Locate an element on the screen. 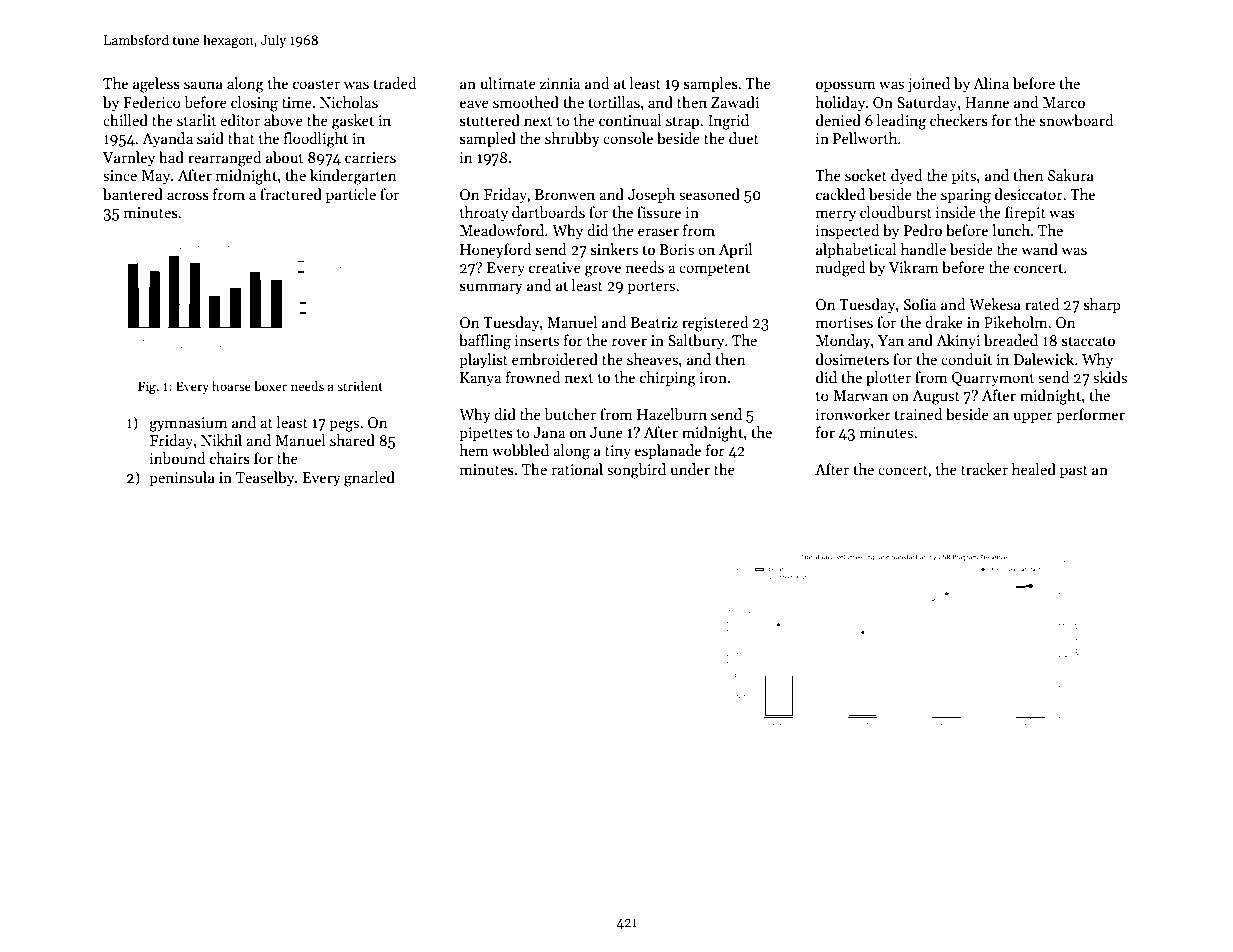 The height and width of the screenshot is (952, 1233). hoarse is located at coordinates (231, 386).
